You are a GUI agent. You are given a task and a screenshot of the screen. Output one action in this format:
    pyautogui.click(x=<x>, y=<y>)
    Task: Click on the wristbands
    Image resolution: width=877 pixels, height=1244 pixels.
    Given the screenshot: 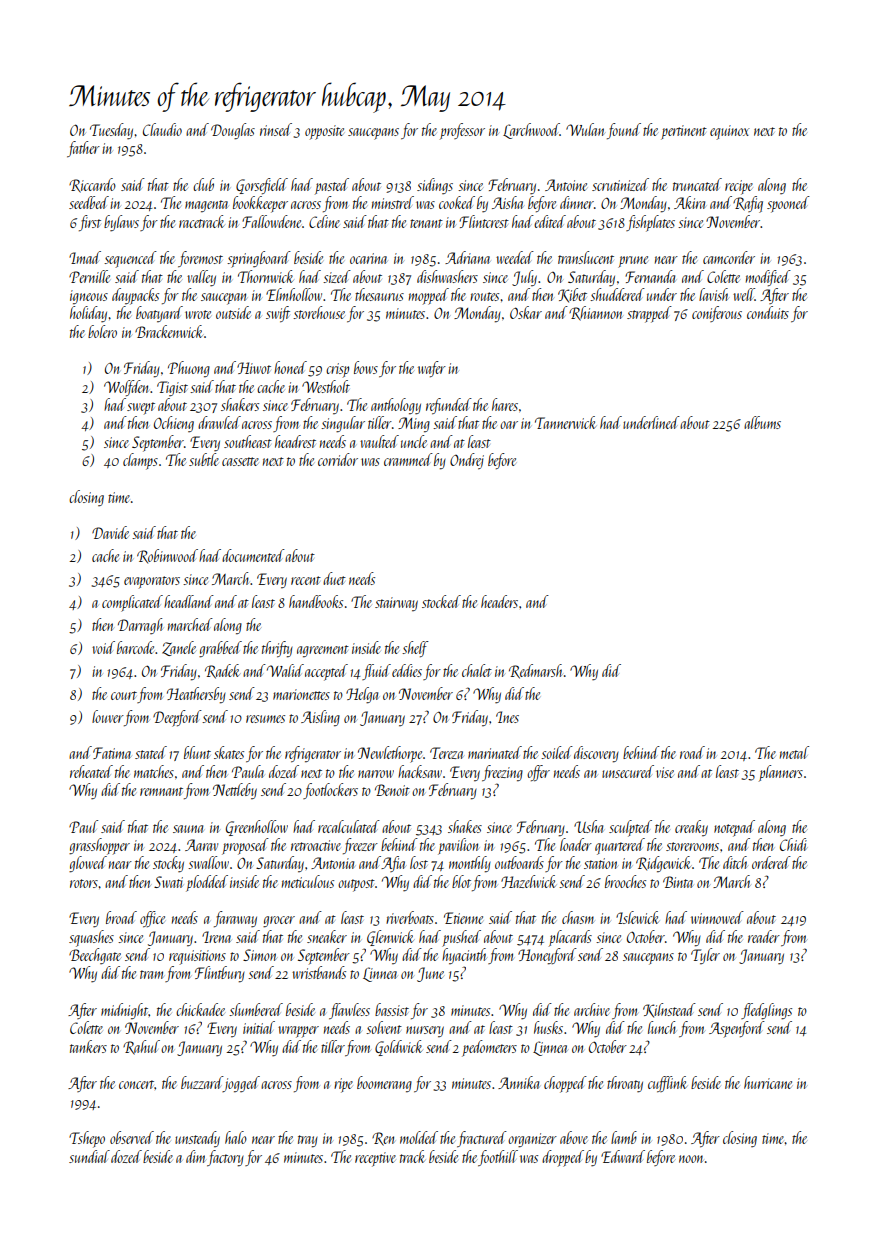 What is the action you would take?
    pyautogui.click(x=319, y=972)
